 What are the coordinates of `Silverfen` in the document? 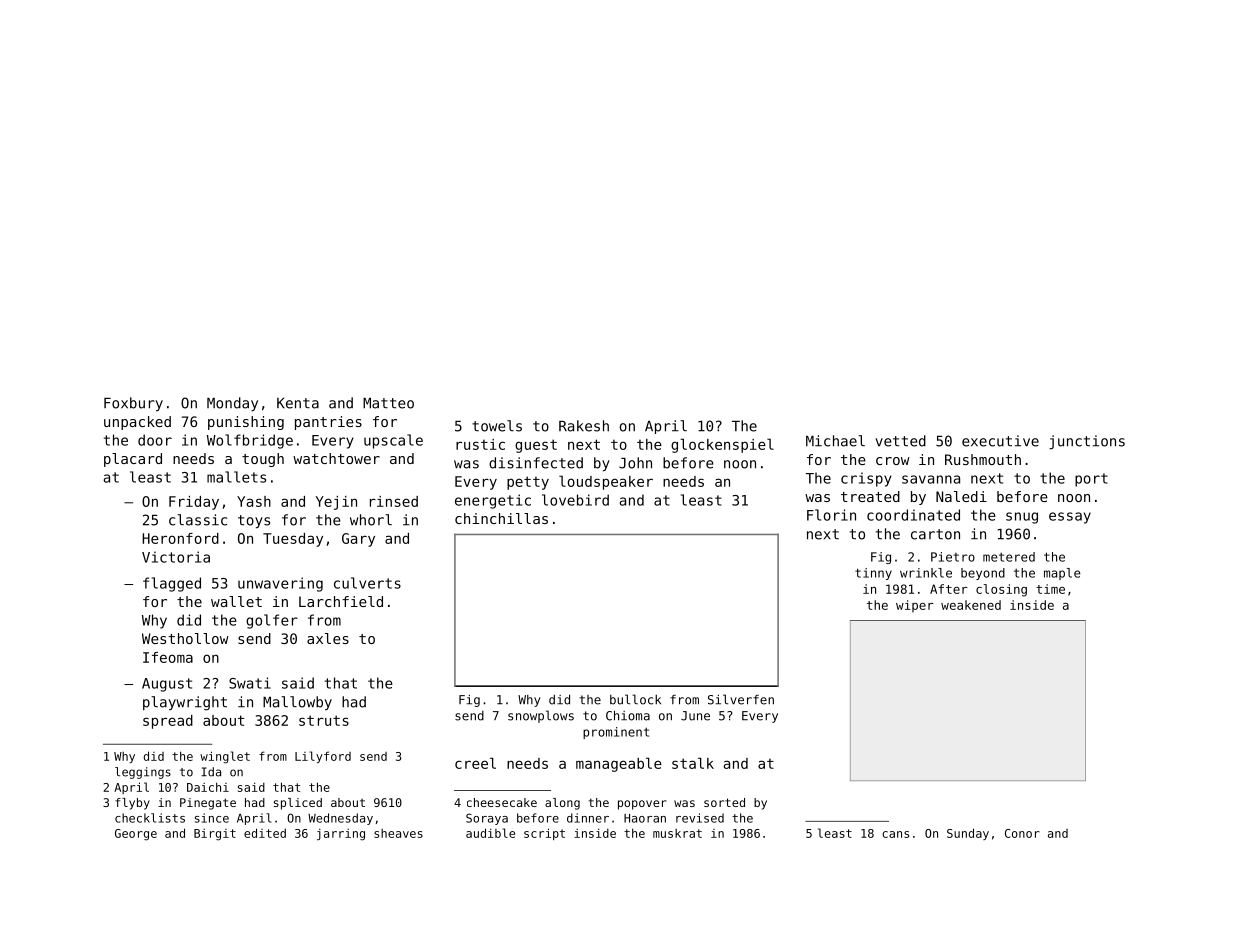 It's located at (741, 699).
